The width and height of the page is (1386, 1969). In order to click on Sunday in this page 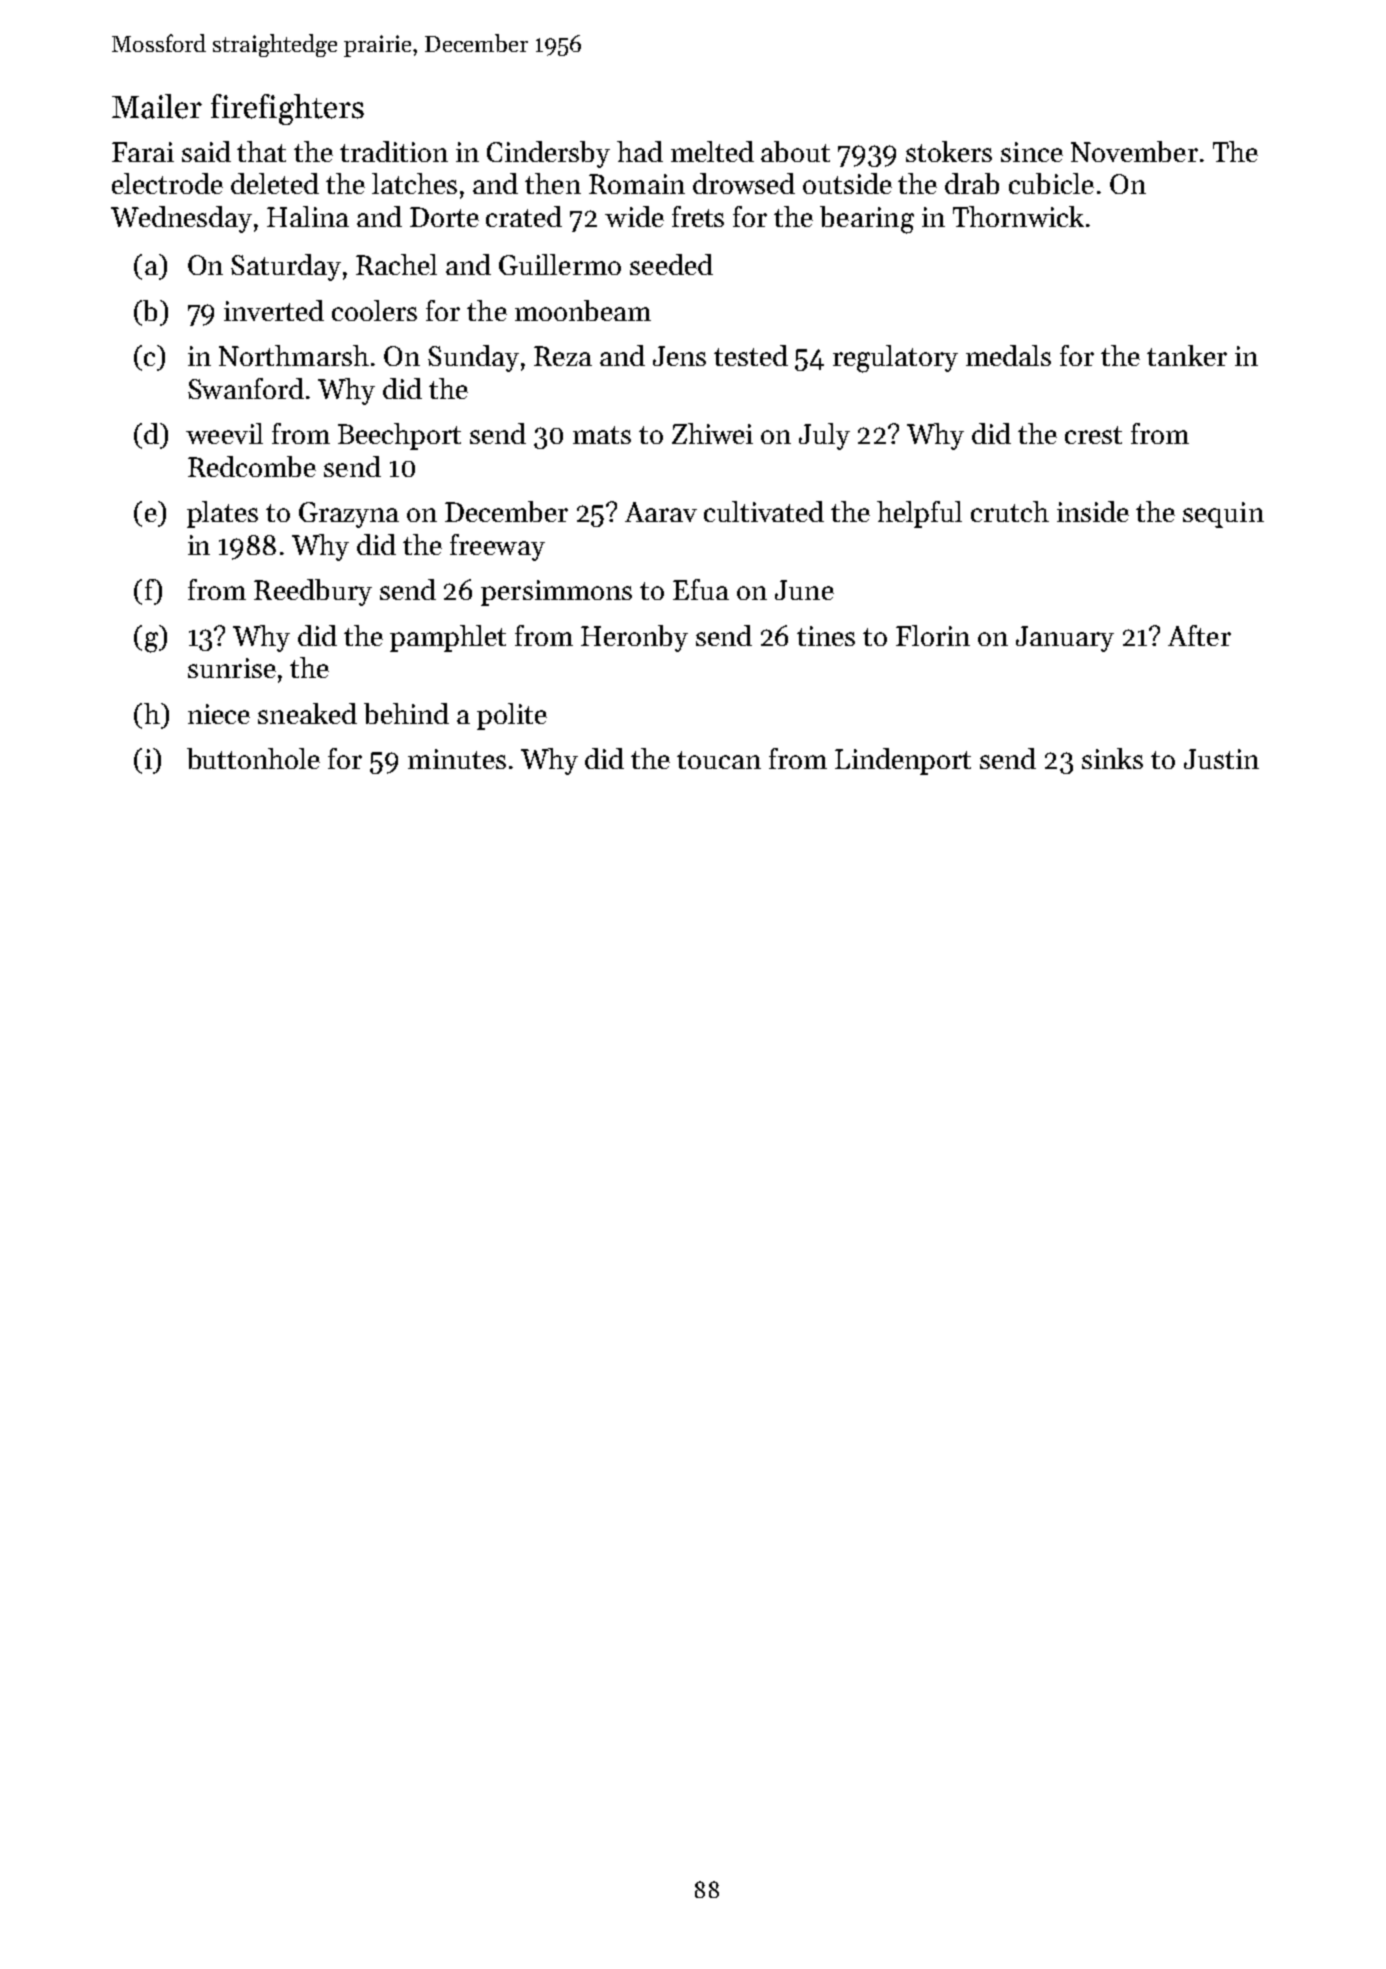, I will do `click(473, 358)`.
